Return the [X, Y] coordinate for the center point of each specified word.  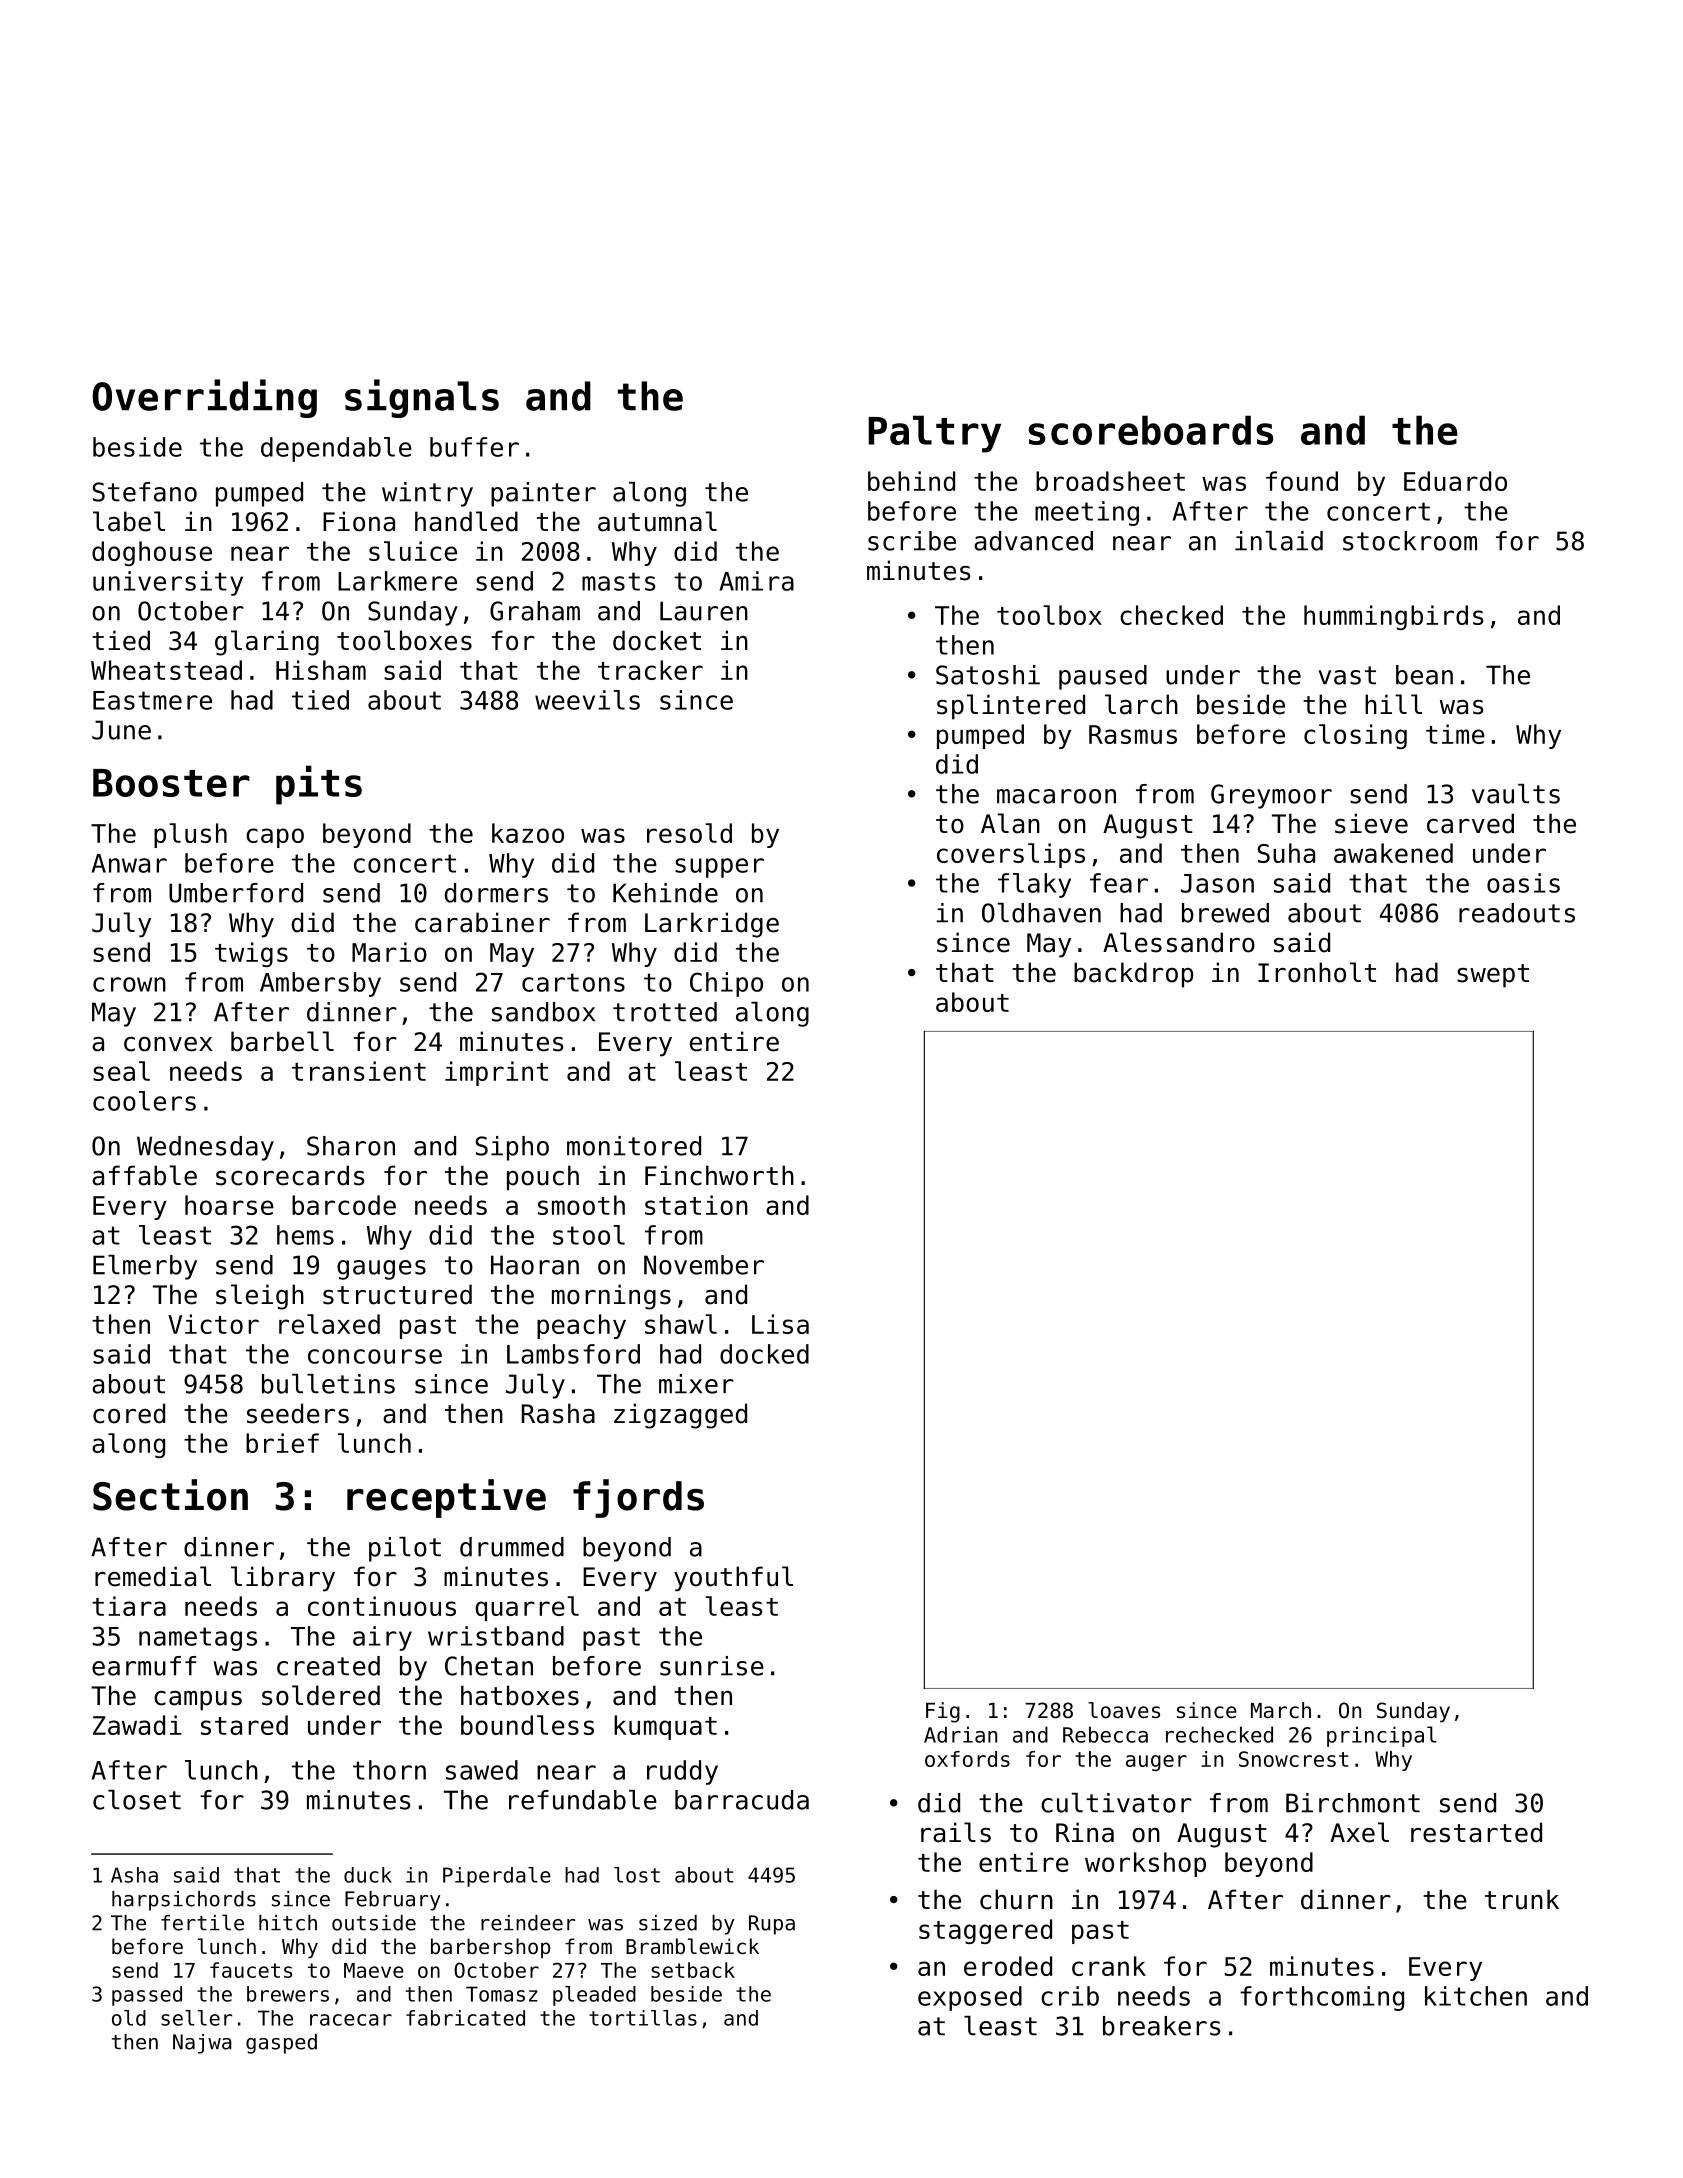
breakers [1162, 2026]
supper [719, 868]
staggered [985, 1931]
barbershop [490, 1948]
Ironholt [1317, 972]
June [121, 730]
